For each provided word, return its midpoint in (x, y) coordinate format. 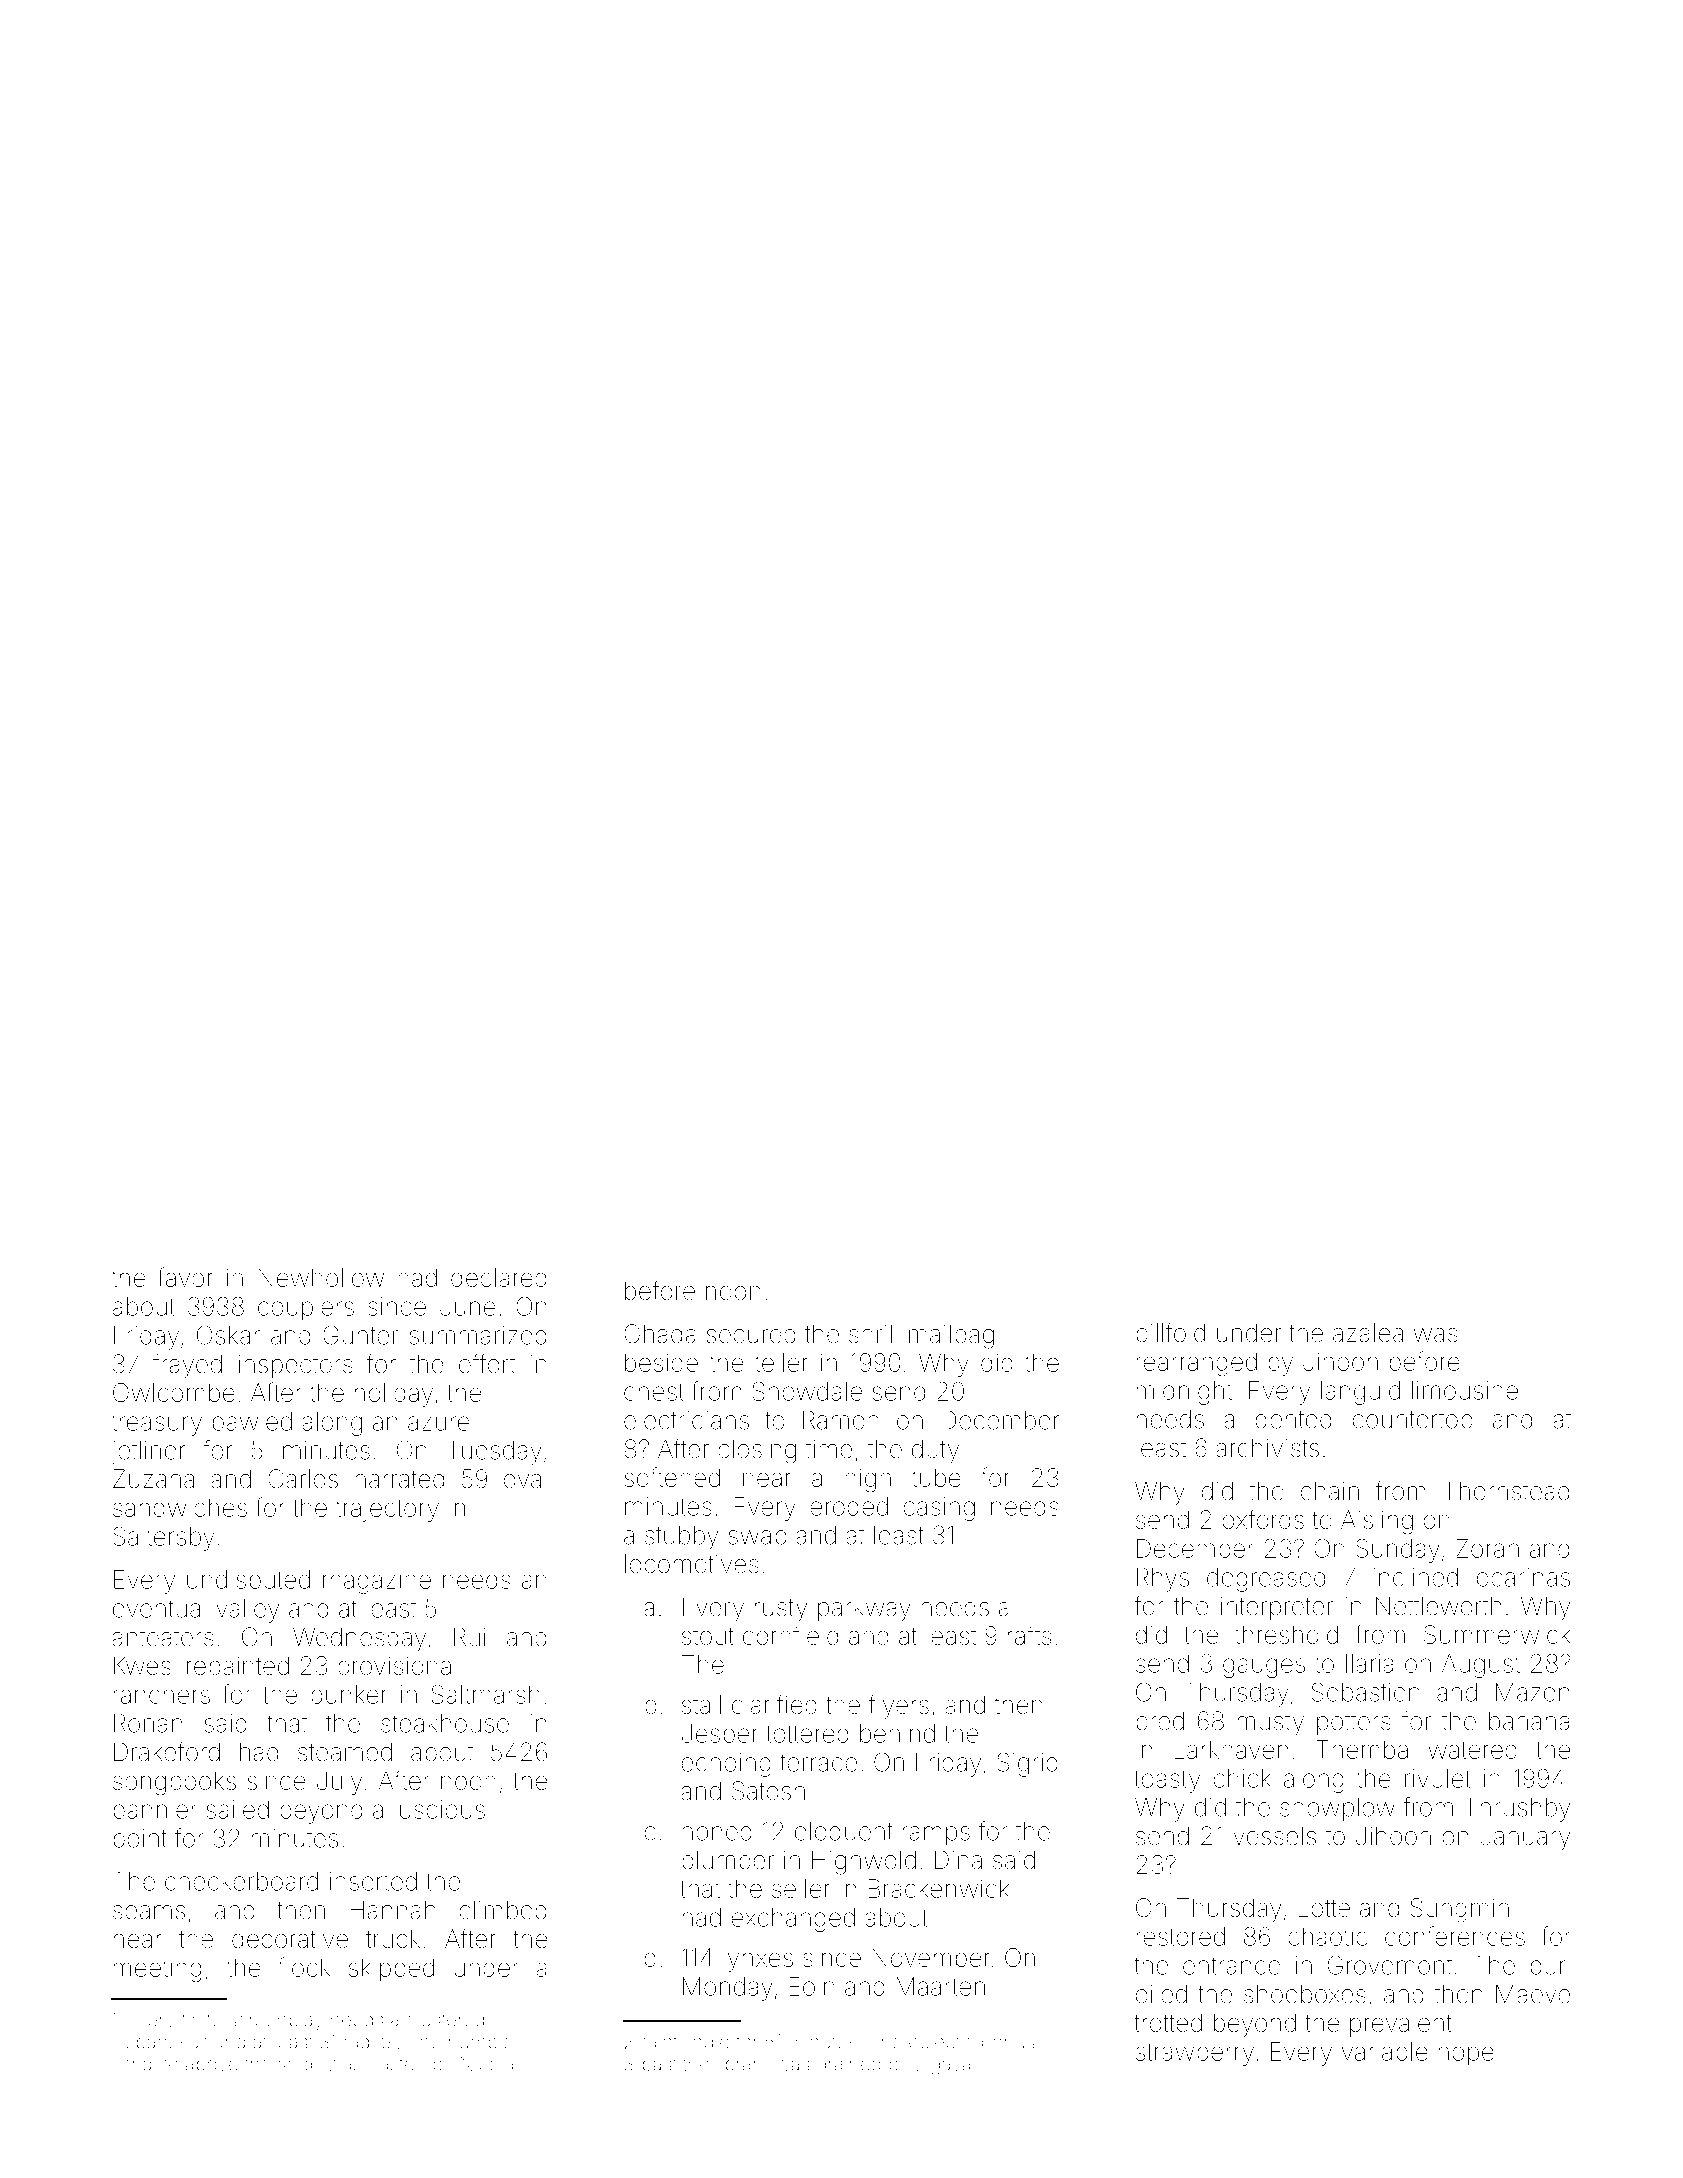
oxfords (1263, 1519)
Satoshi (771, 1791)
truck (393, 1938)
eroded (849, 1506)
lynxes (758, 1960)
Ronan (148, 1723)
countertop (1413, 1422)
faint (659, 2041)
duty (935, 1451)
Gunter (360, 1335)
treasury (157, 1424)
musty (1271, 1724)
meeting (157, 1970)
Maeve (1533, 1994)
